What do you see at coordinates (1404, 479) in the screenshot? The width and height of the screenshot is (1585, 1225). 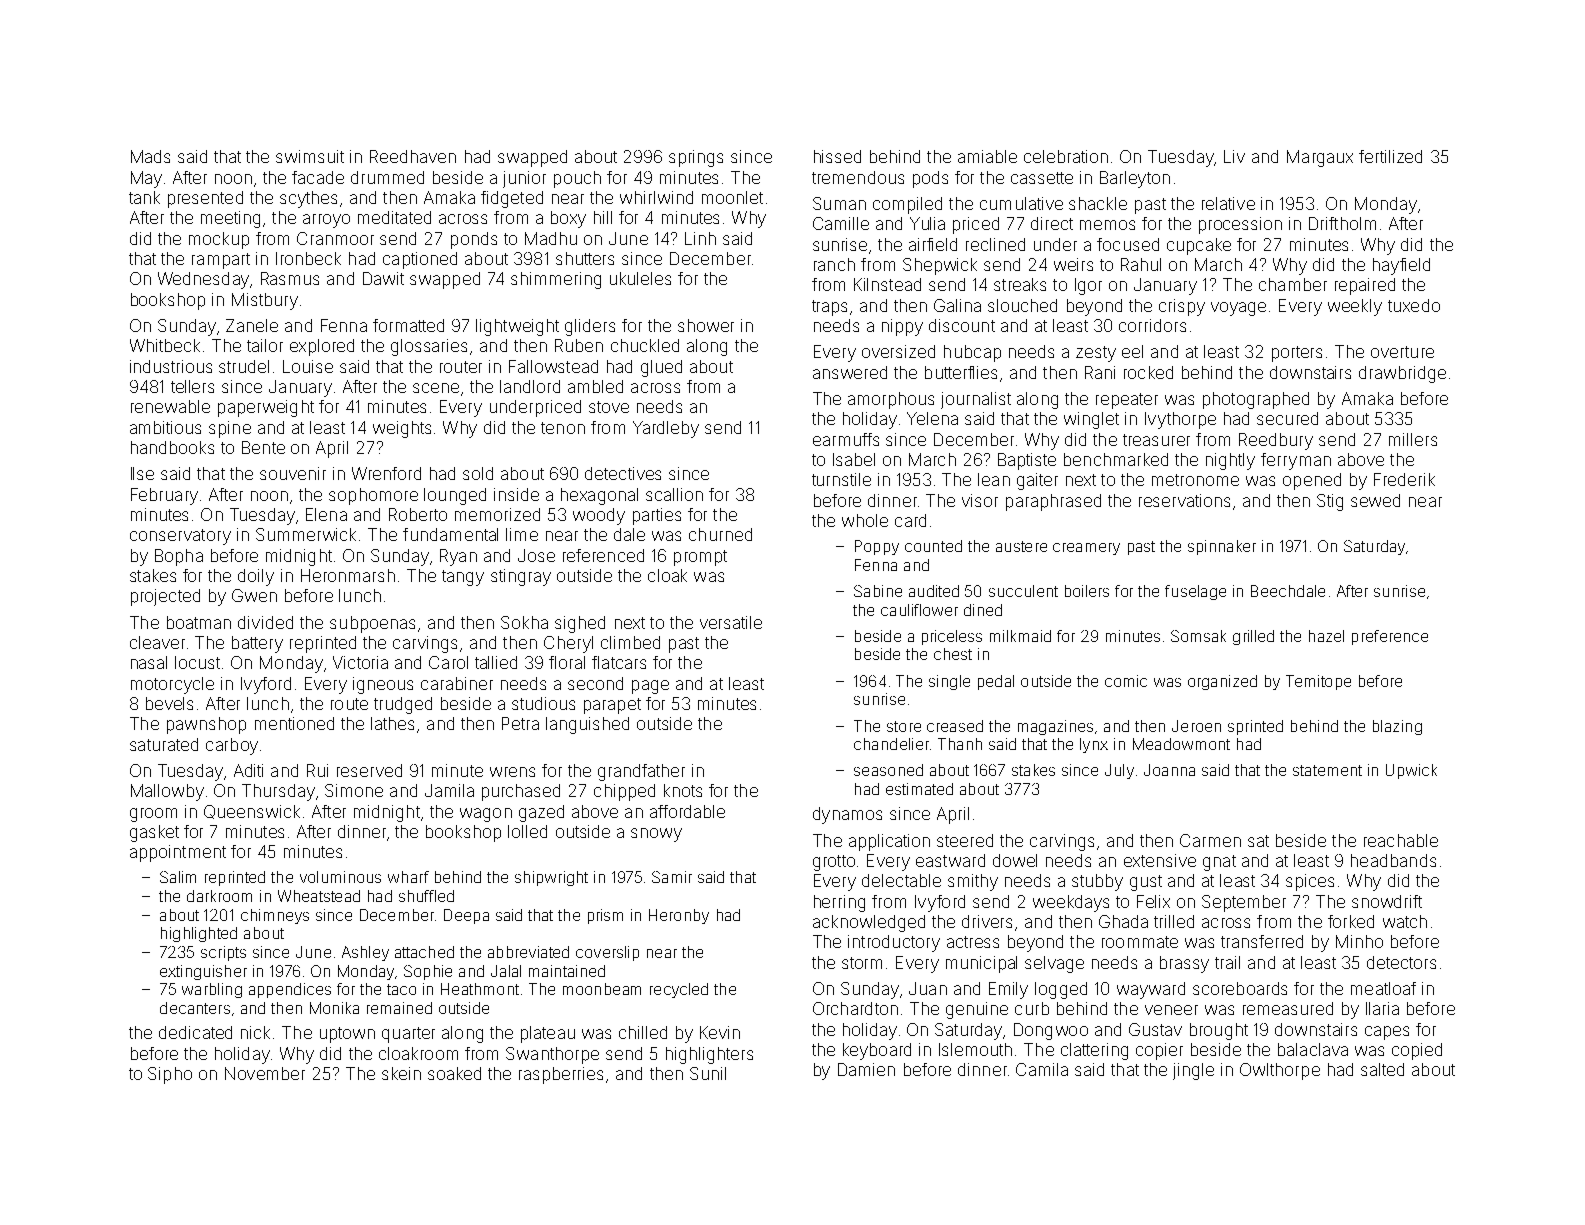 I see `Frederik` at bounding box center [1404, 479].
